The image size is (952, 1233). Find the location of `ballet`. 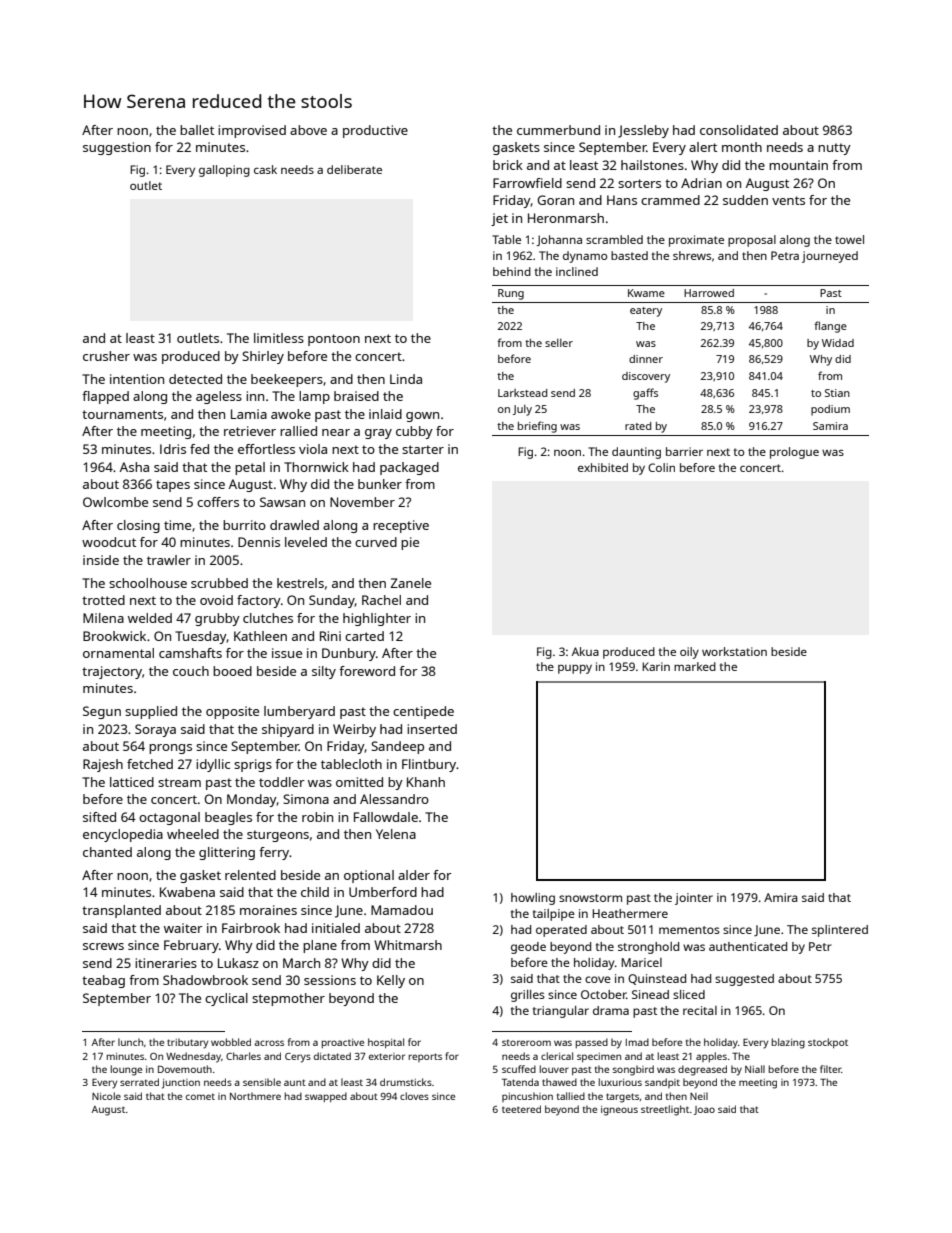

ballet is located at coordinates (197, 130).
